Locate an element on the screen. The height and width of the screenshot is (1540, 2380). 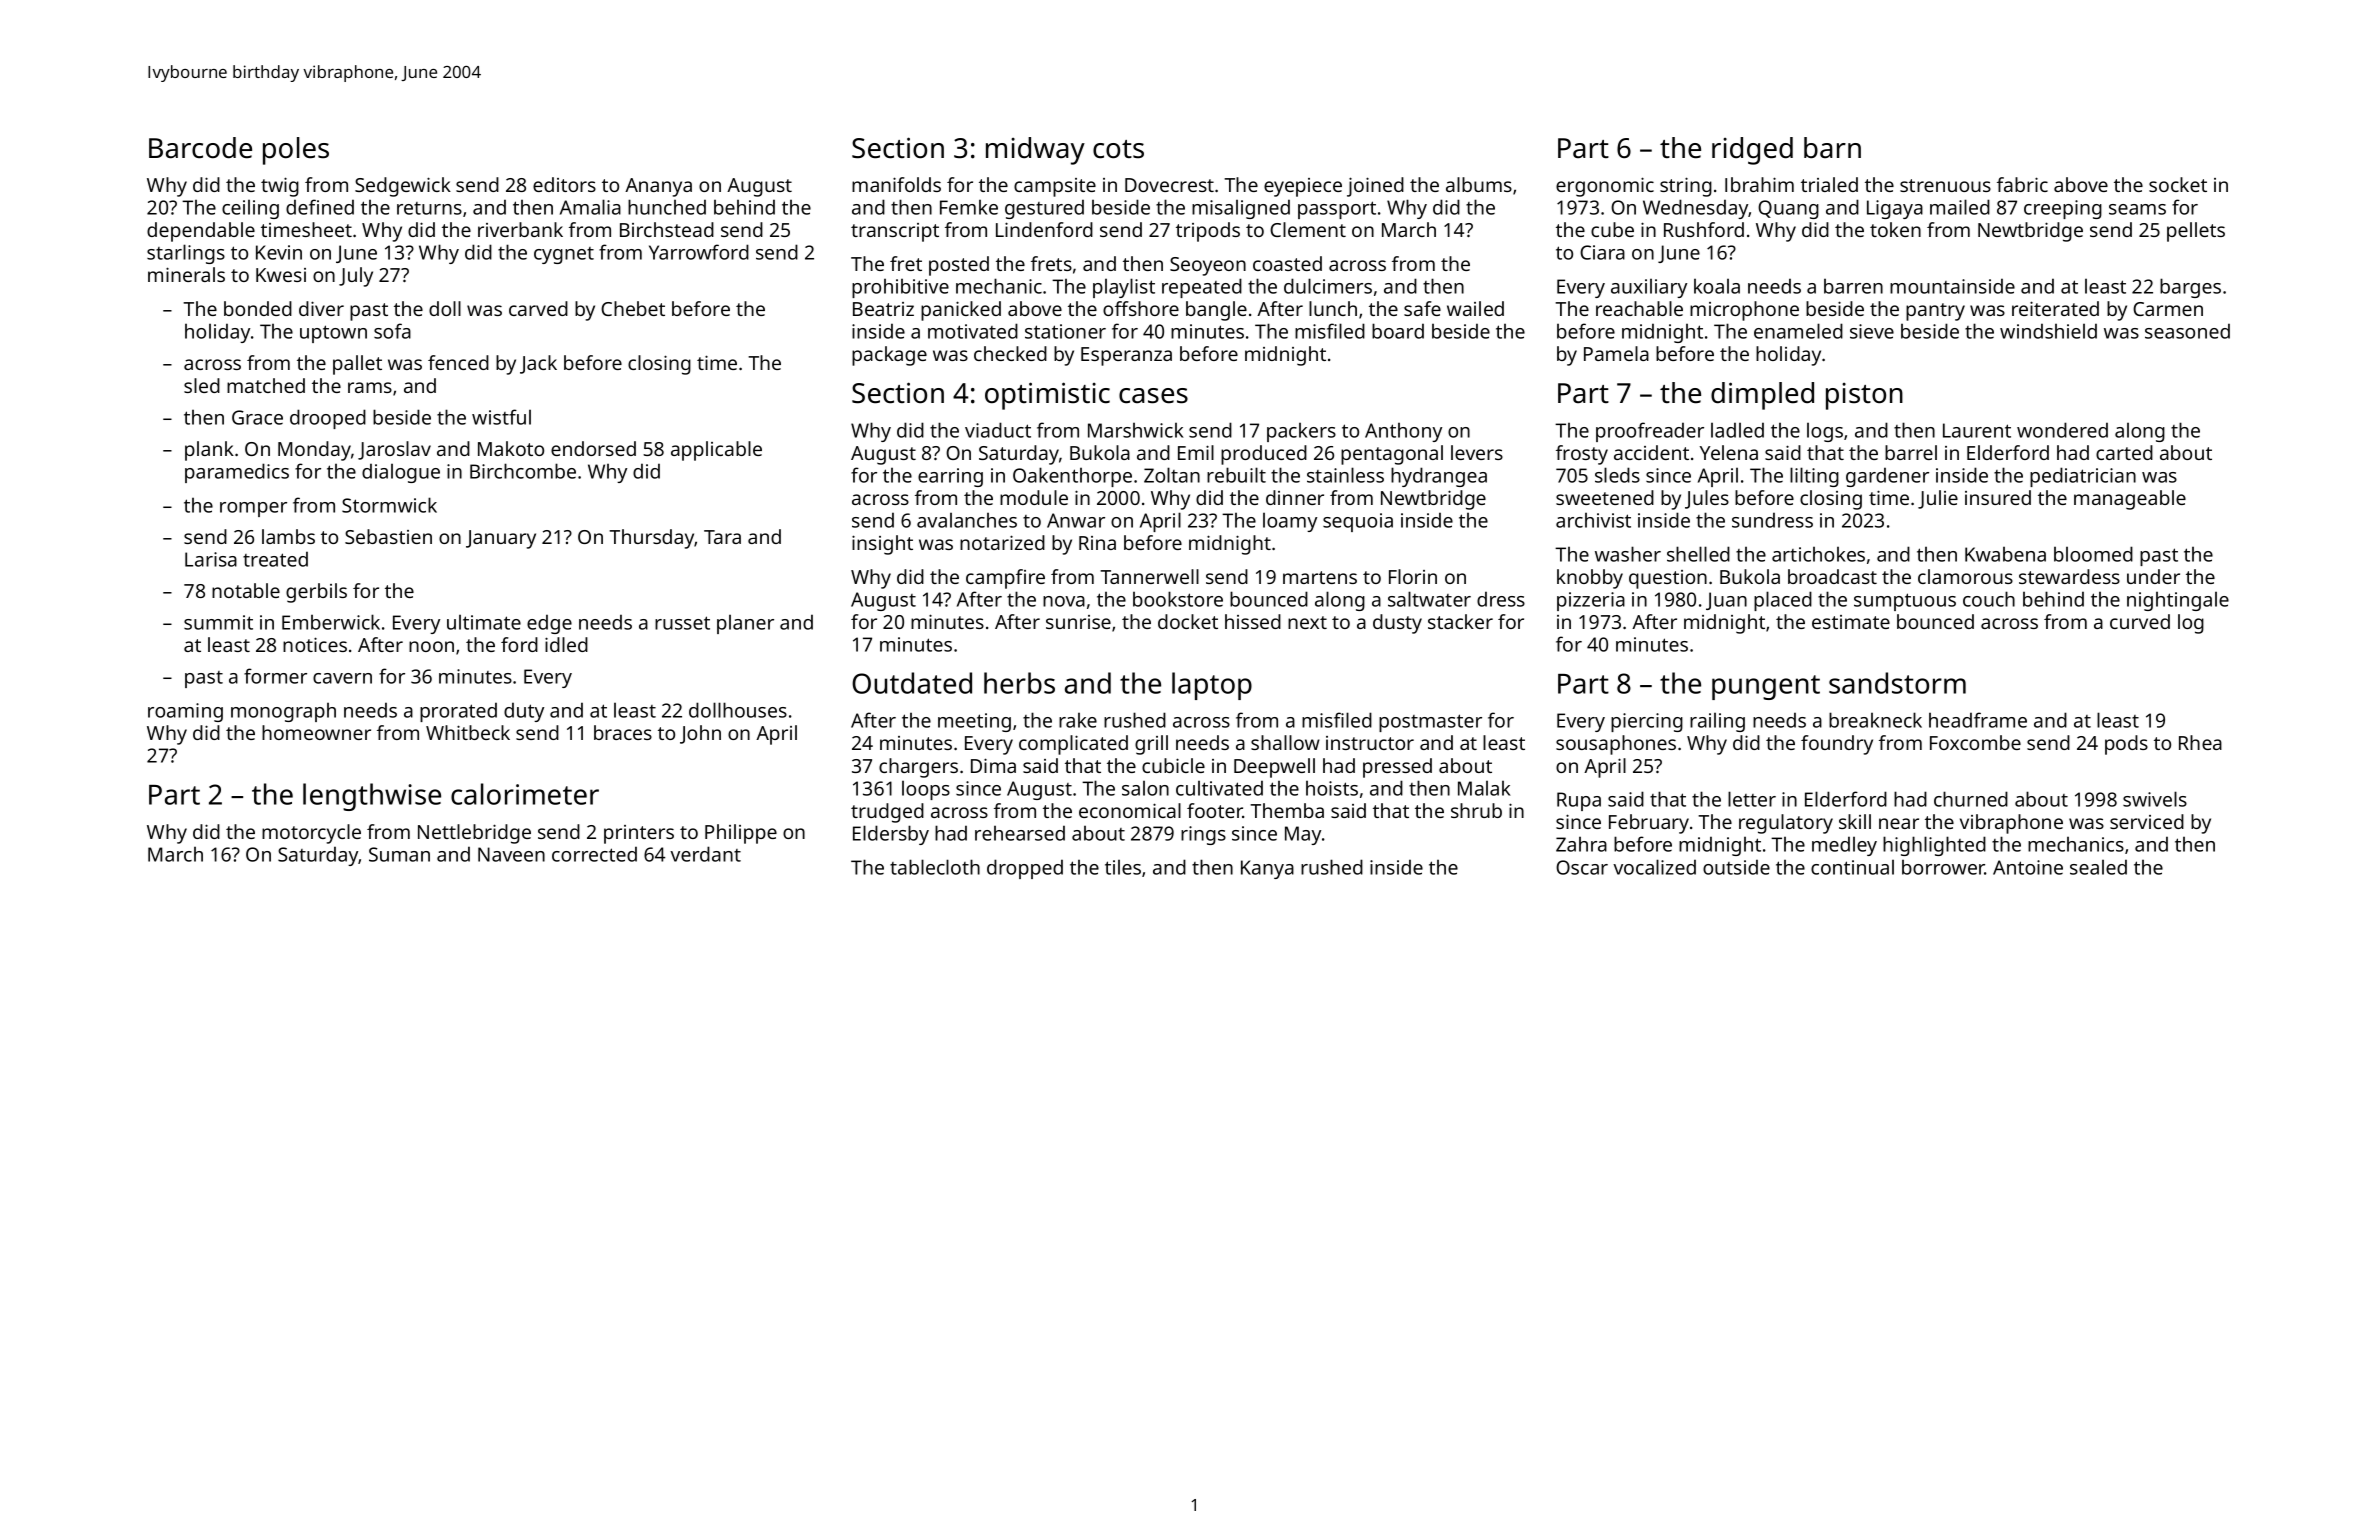
lunch is located at coordinates (1333, 308).
